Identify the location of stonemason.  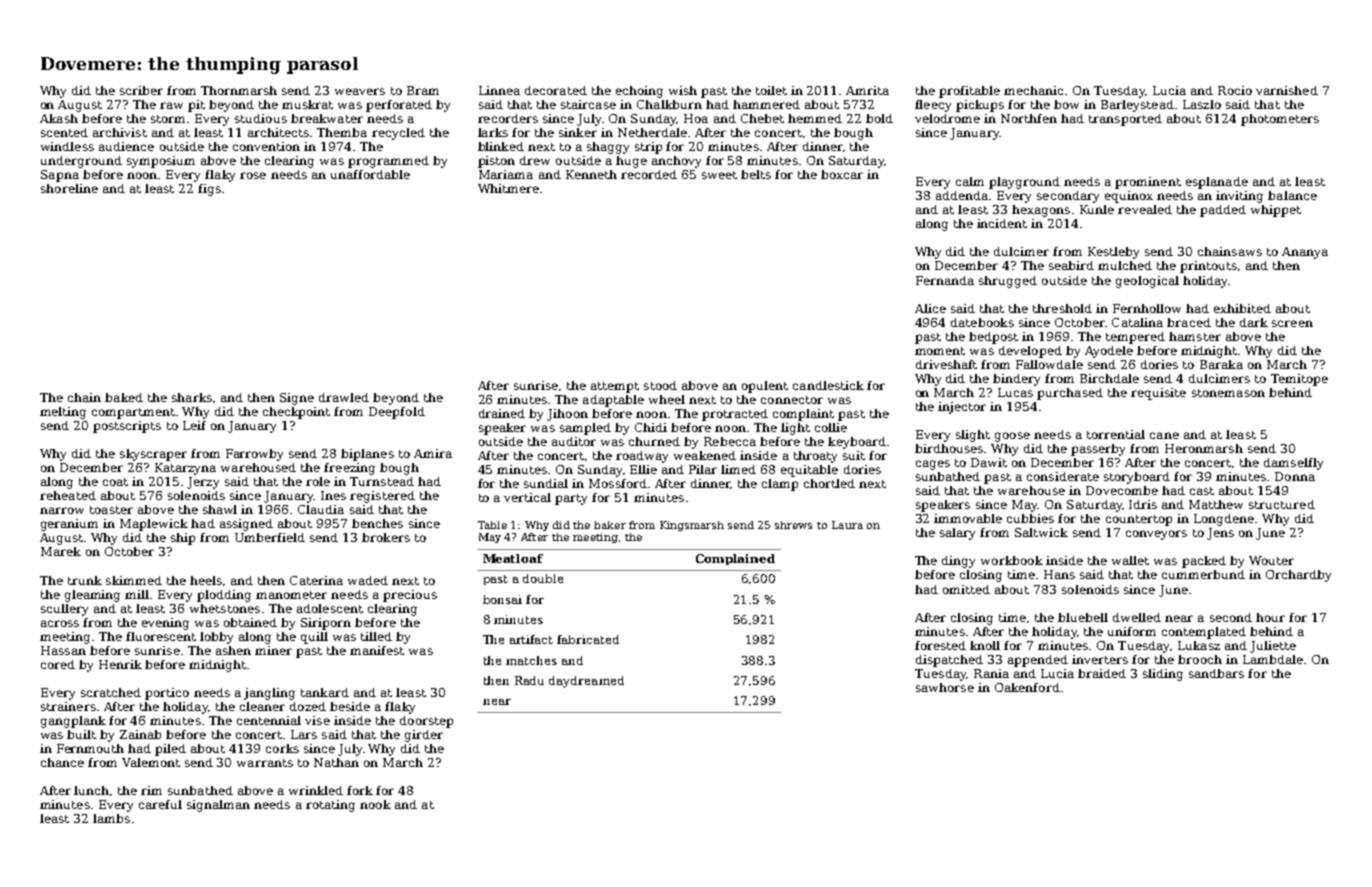
(1228, 393).
